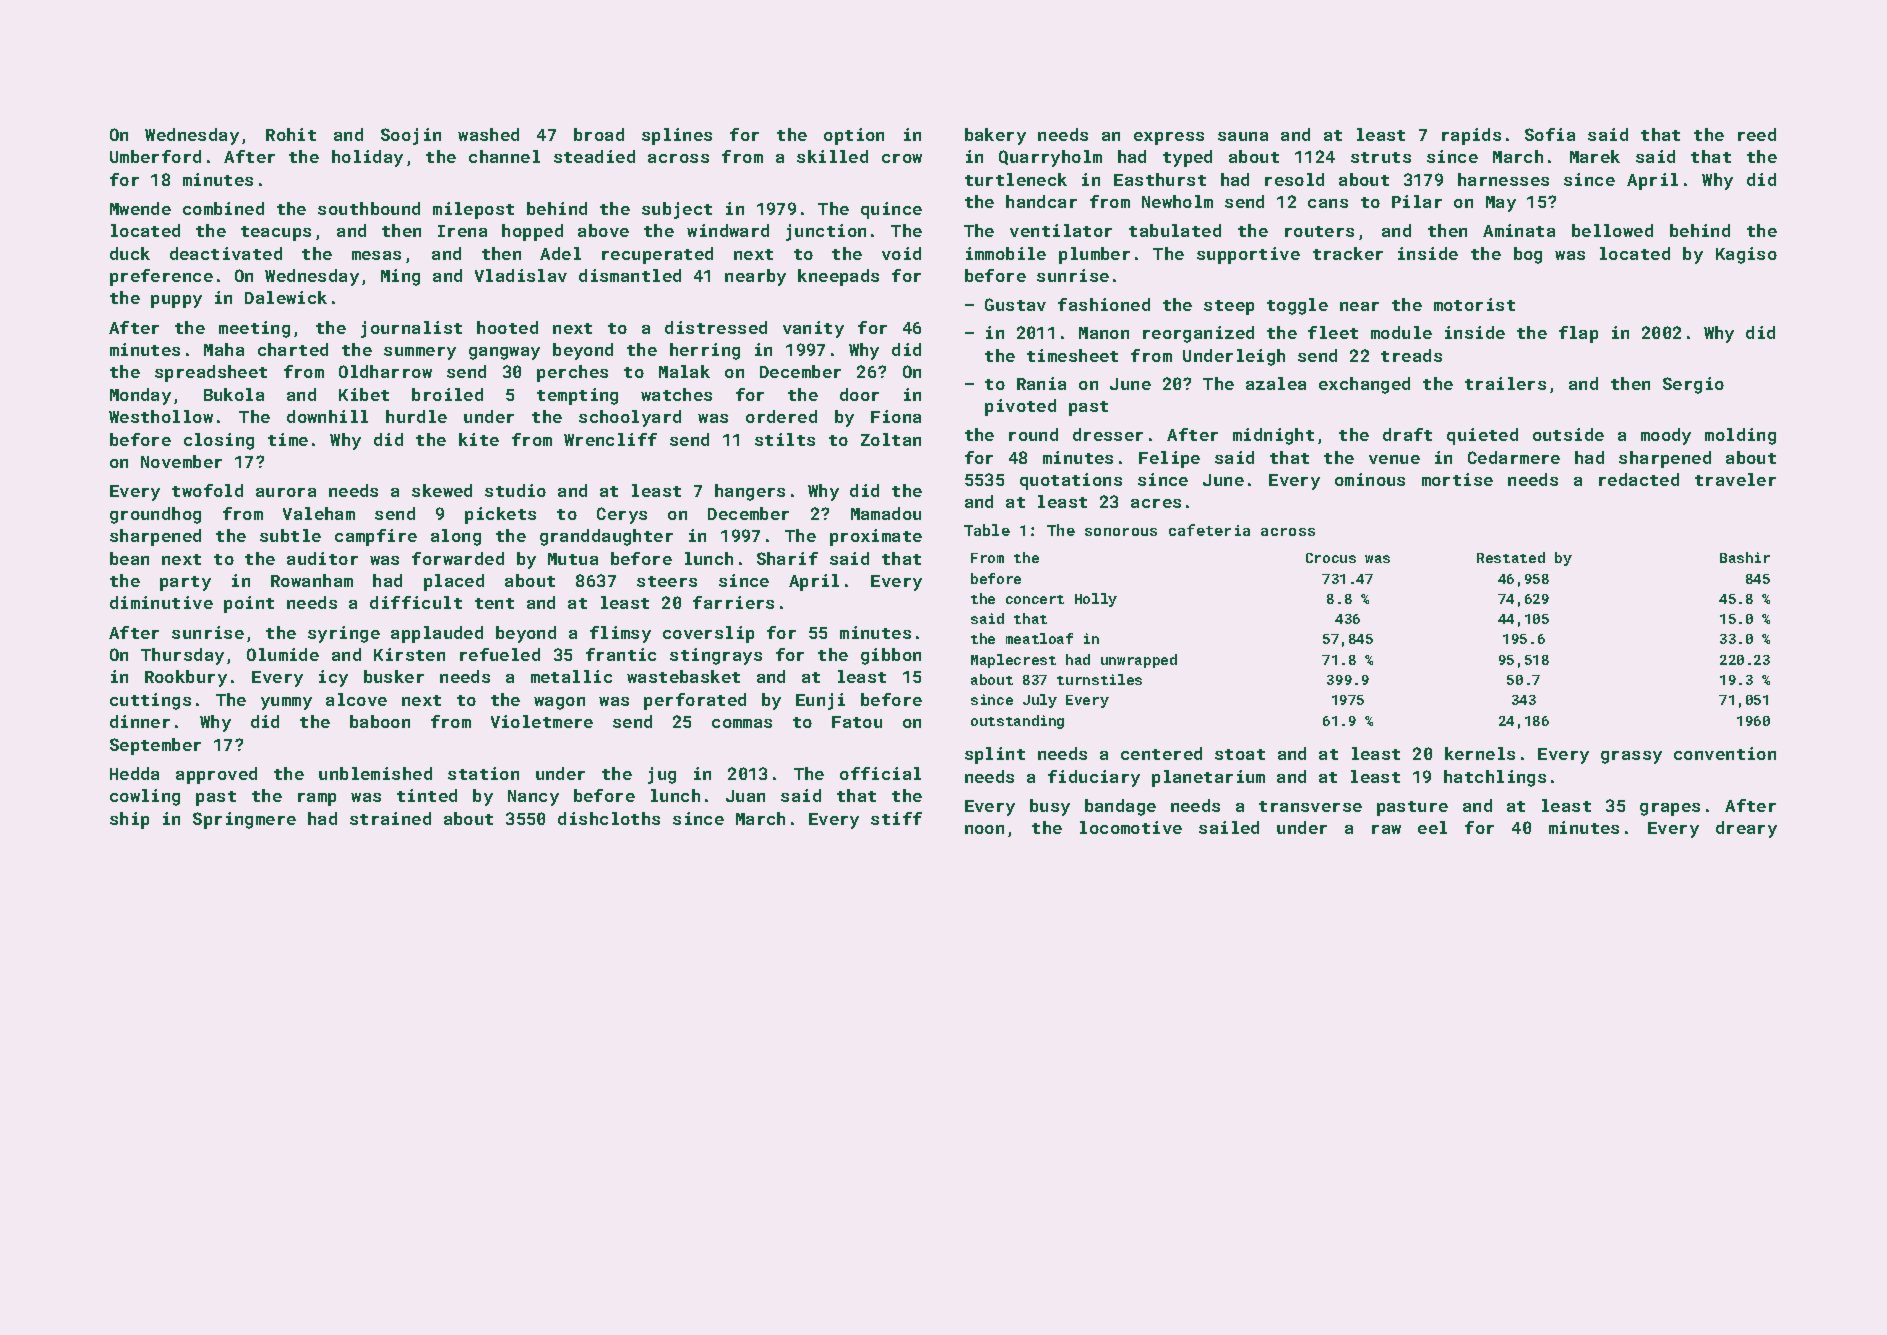 This image has height=1335, width=1887. Describe the element at coordinates (832, 156) in the image. I see `skilled` at that location.
